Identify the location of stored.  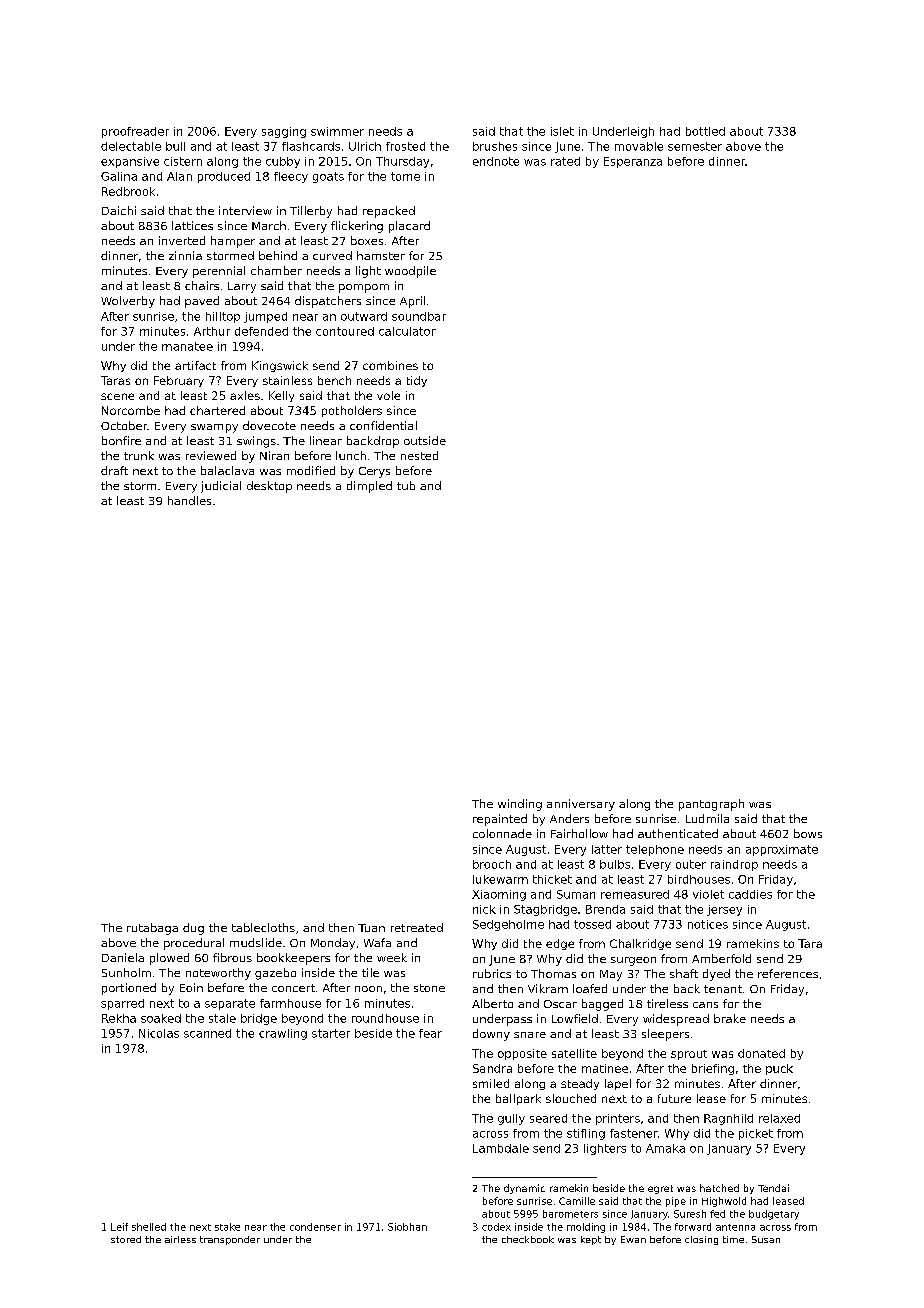
(126, 1239).
